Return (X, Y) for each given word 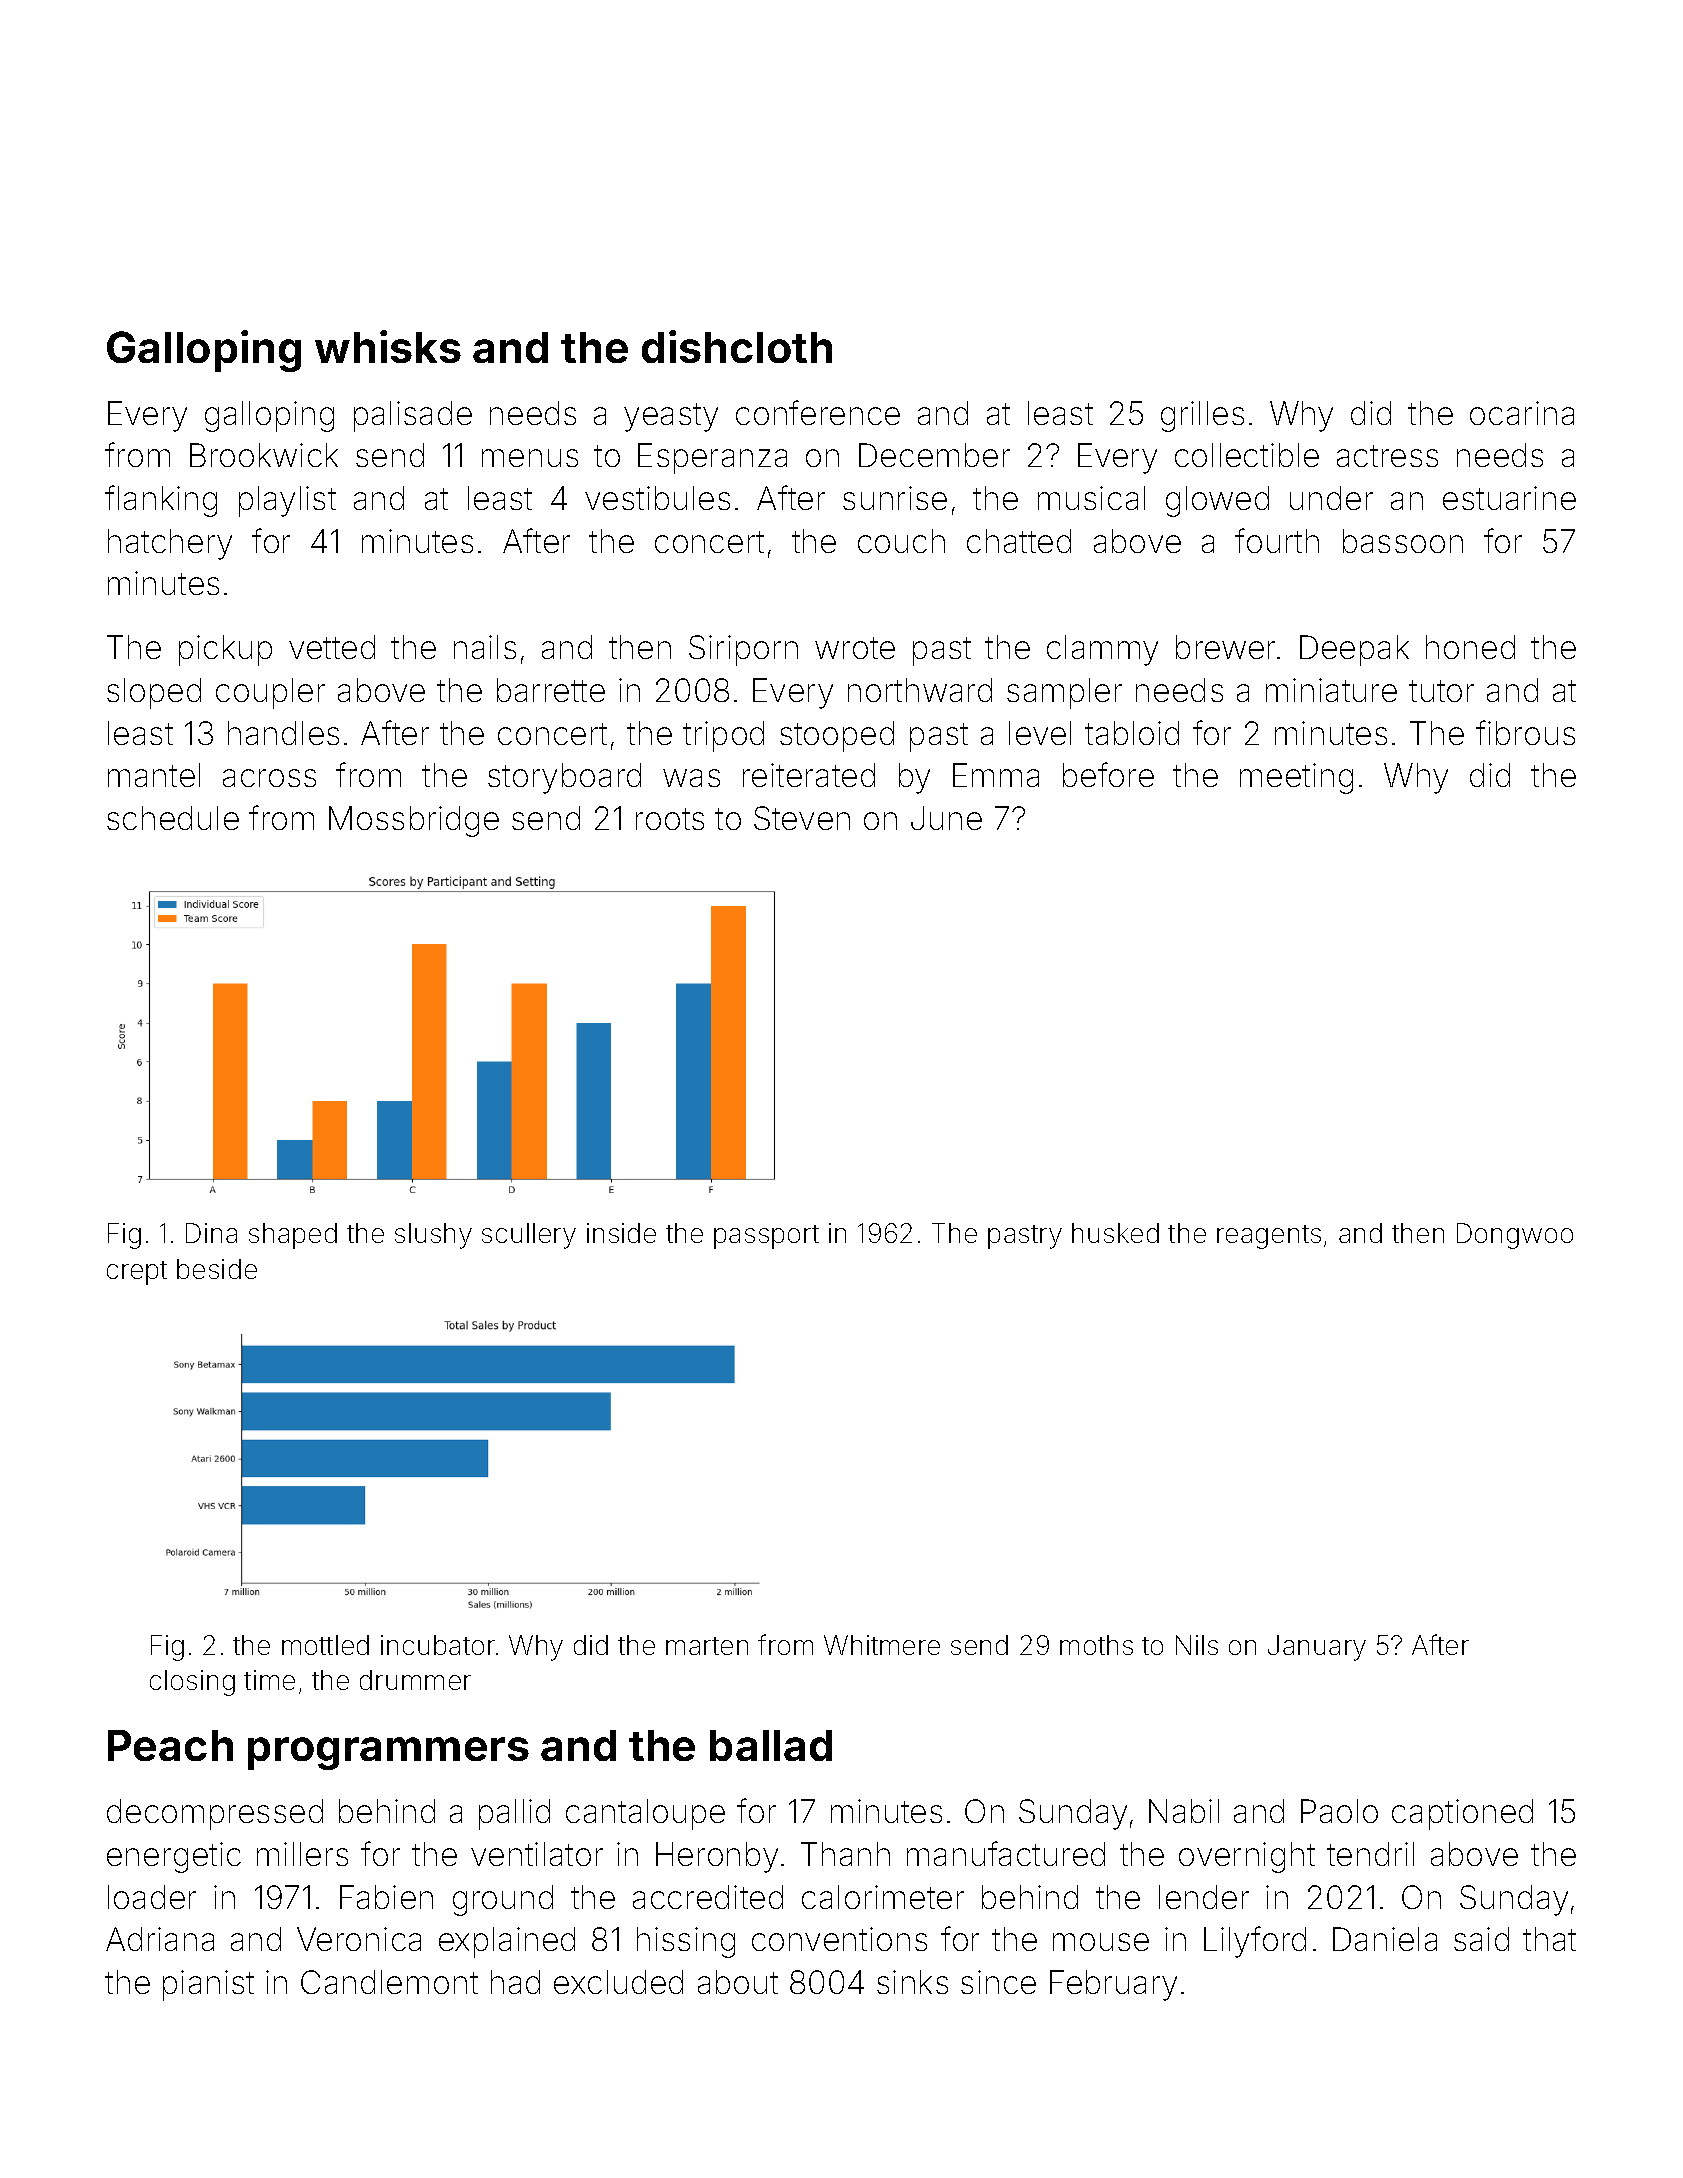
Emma (996, 775)
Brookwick (264, 455)
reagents (1269, 1237)
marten (707, 1646)
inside (621, 1233)
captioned (1462, 1814)
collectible (1247, 455)
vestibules (657, 498)
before (1108, 774)
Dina (211, 1233)
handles (283, 733)
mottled (325, 1645)
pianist (208, 1985)
